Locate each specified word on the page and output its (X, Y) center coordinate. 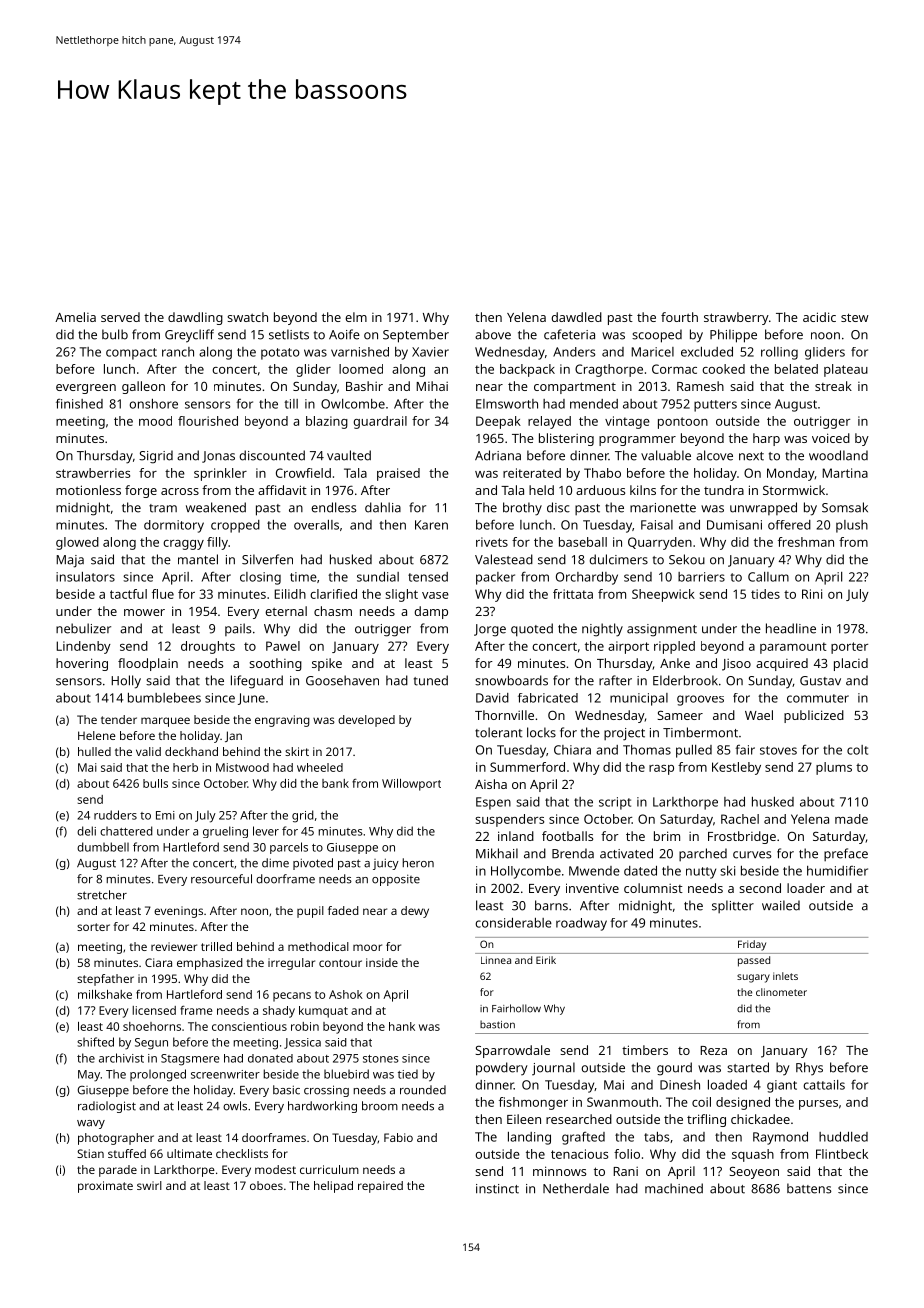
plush (852, 526)
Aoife (344, 334)
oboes (266, 1185)
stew (855, 317)
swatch (247, 317)
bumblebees (164, 698)
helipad (333, 1187)
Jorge (490, 630)
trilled (216, 946)
